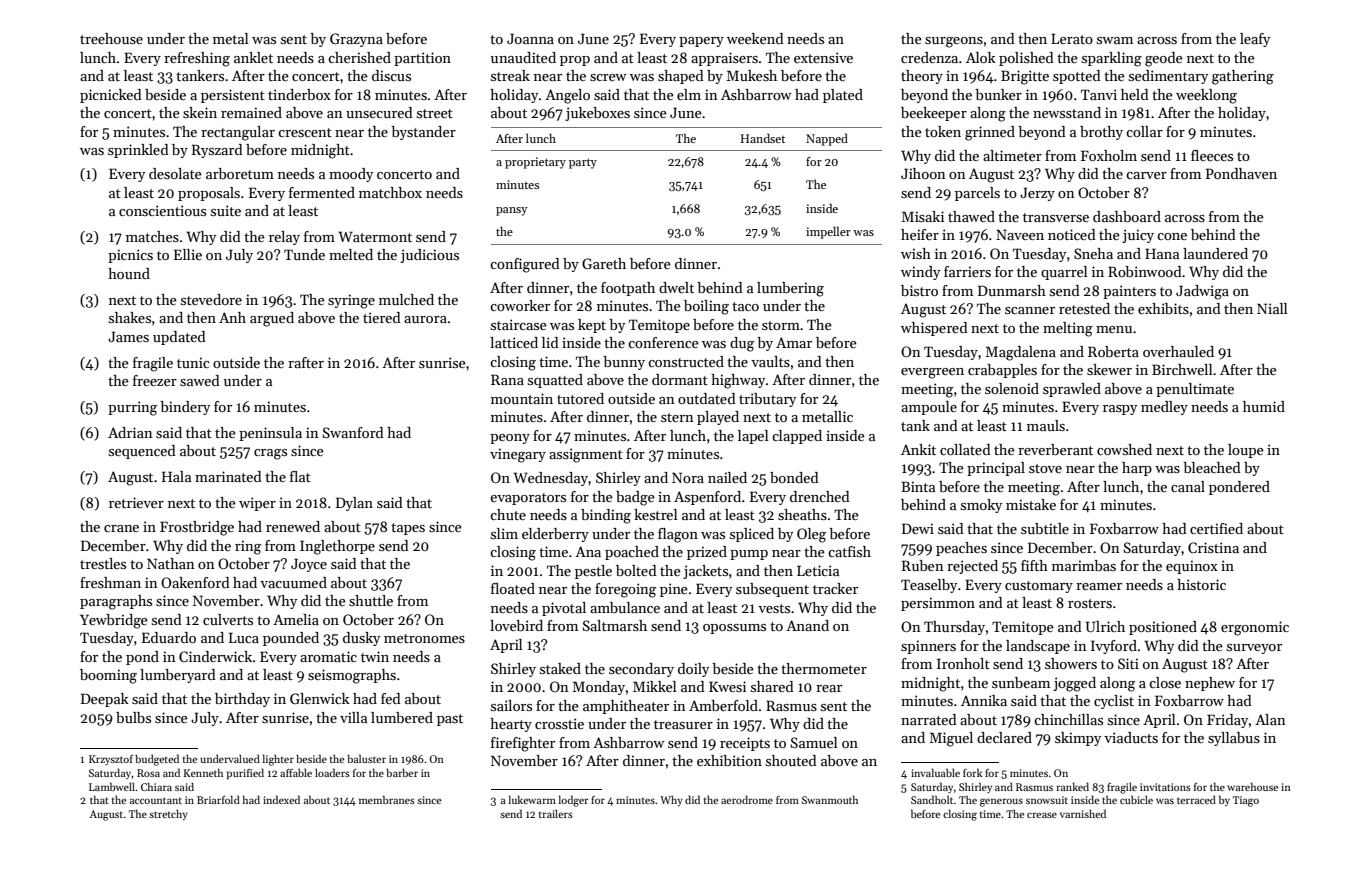  Describe the element at coordinates (523, 57) in the screenshot. I see `unaudited` at that location.
